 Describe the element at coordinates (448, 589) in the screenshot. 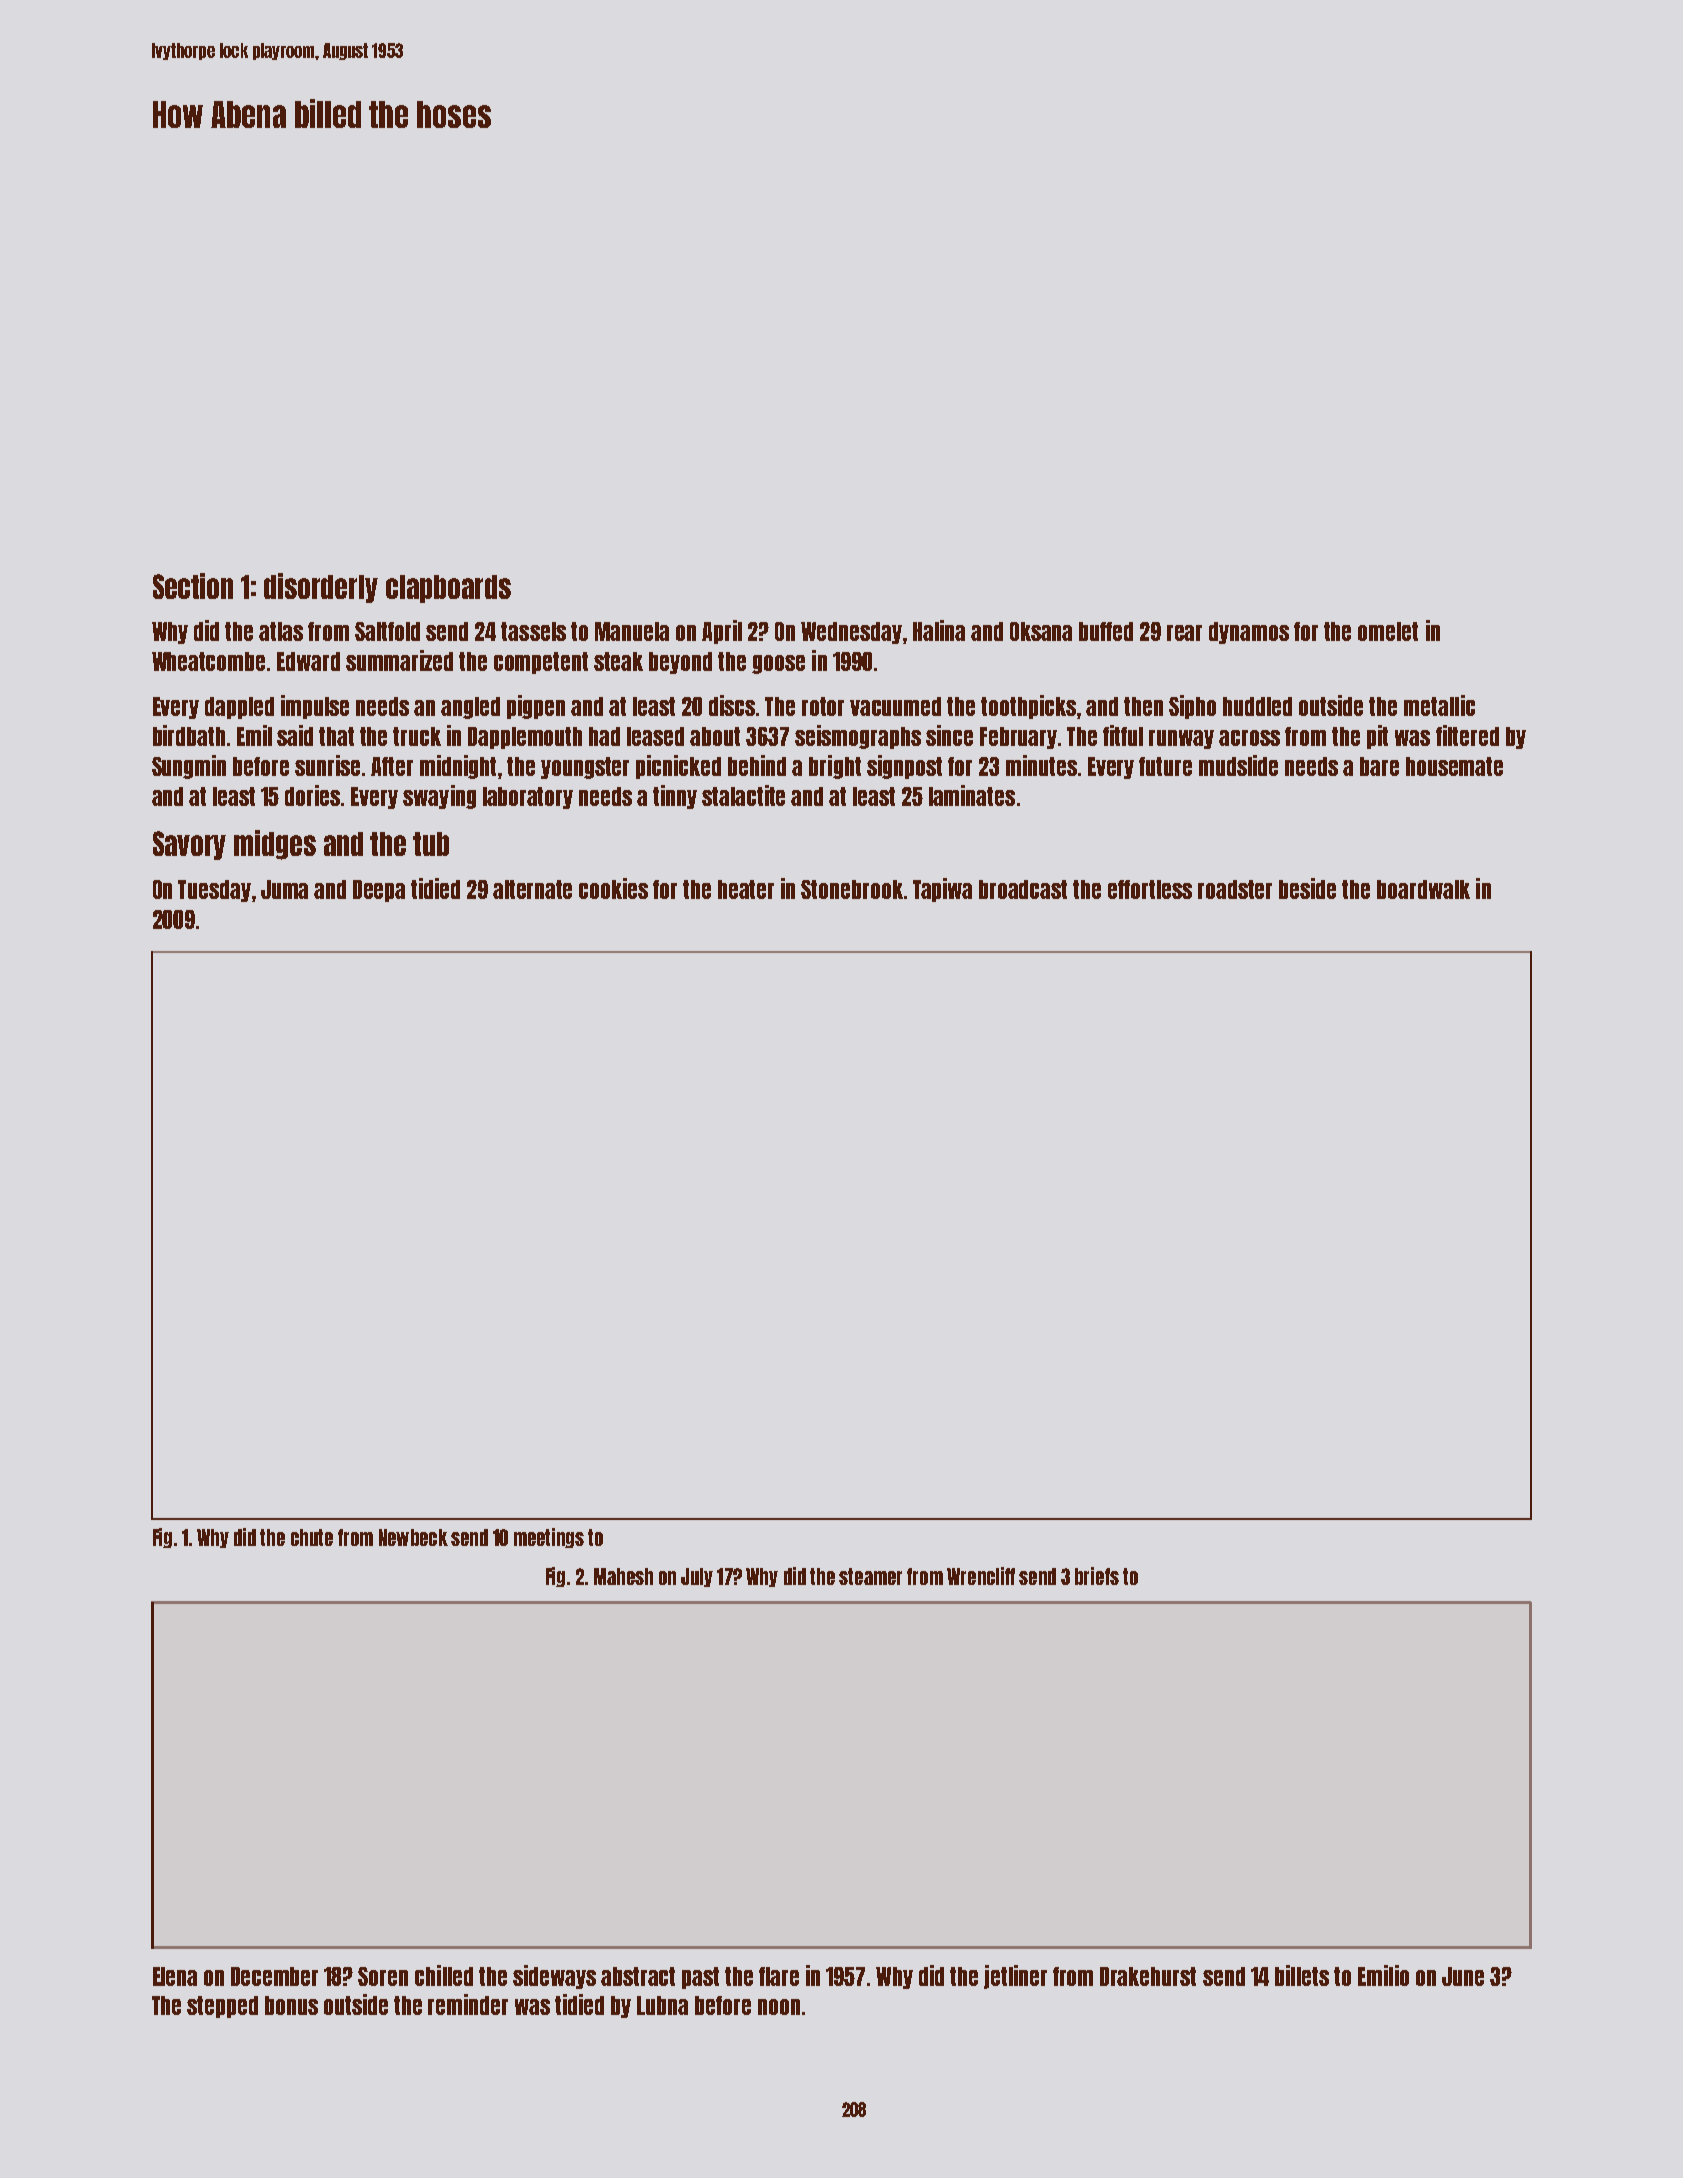

I see `clapboards` at that location.
